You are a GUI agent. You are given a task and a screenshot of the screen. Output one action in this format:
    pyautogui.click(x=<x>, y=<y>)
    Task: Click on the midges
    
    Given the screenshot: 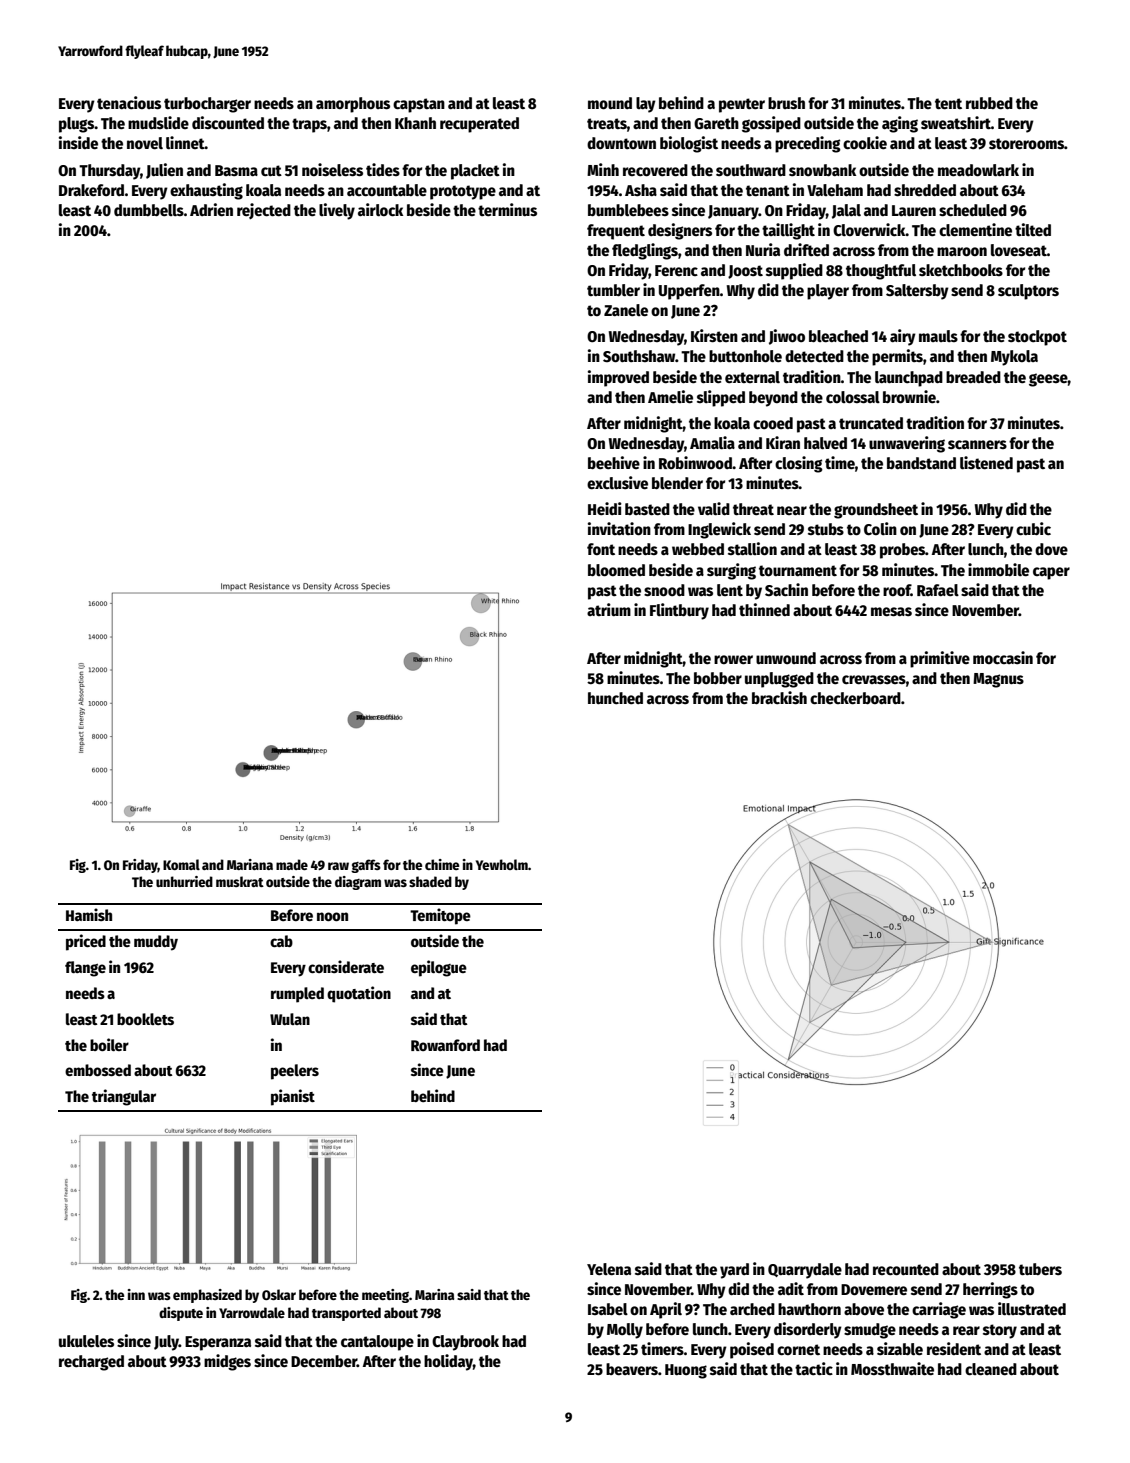 What is the action you would take?
    pyautogui.click(x=227, y=1362)
